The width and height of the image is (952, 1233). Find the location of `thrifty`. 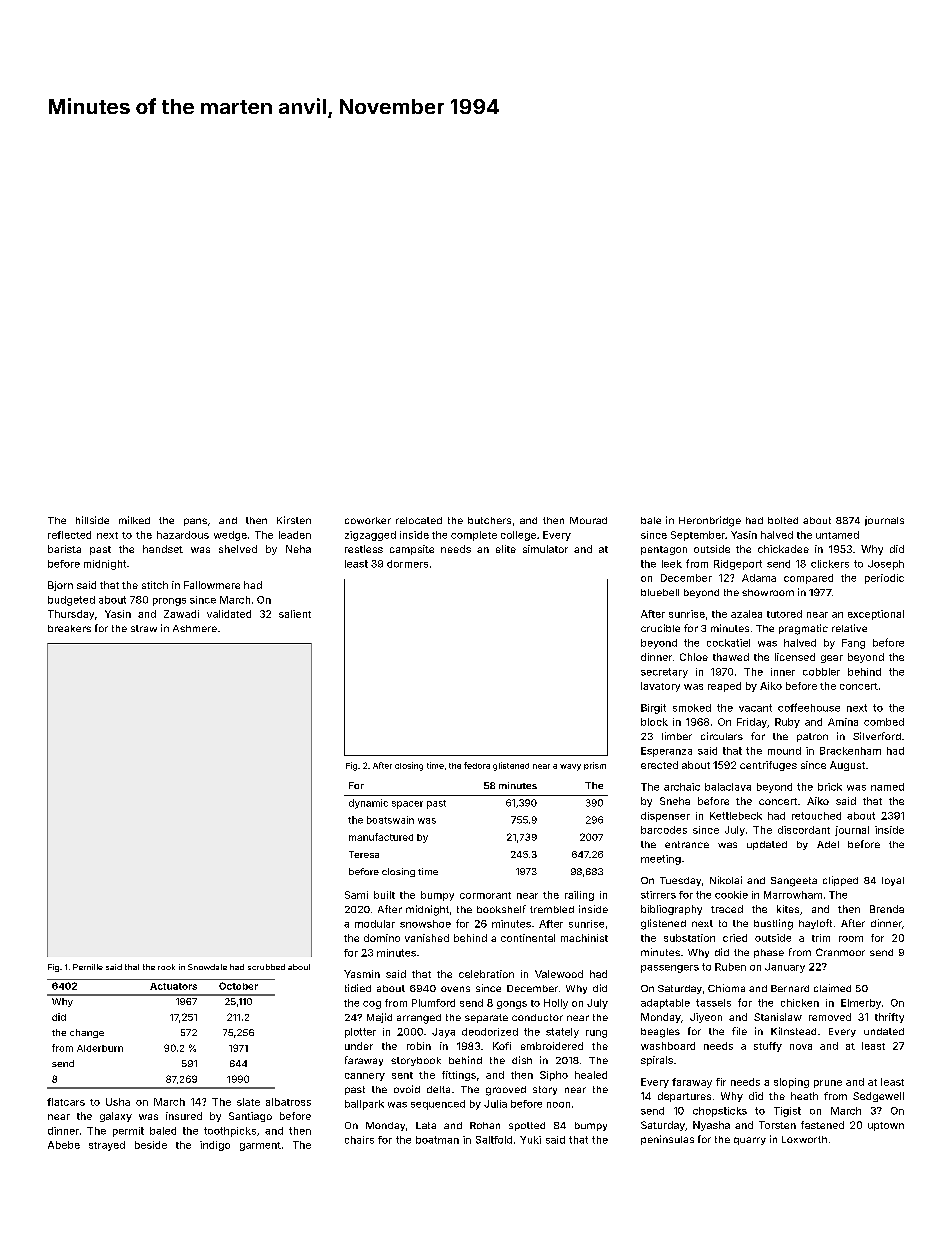

thrifty is located at coordinates (889, 1018).
